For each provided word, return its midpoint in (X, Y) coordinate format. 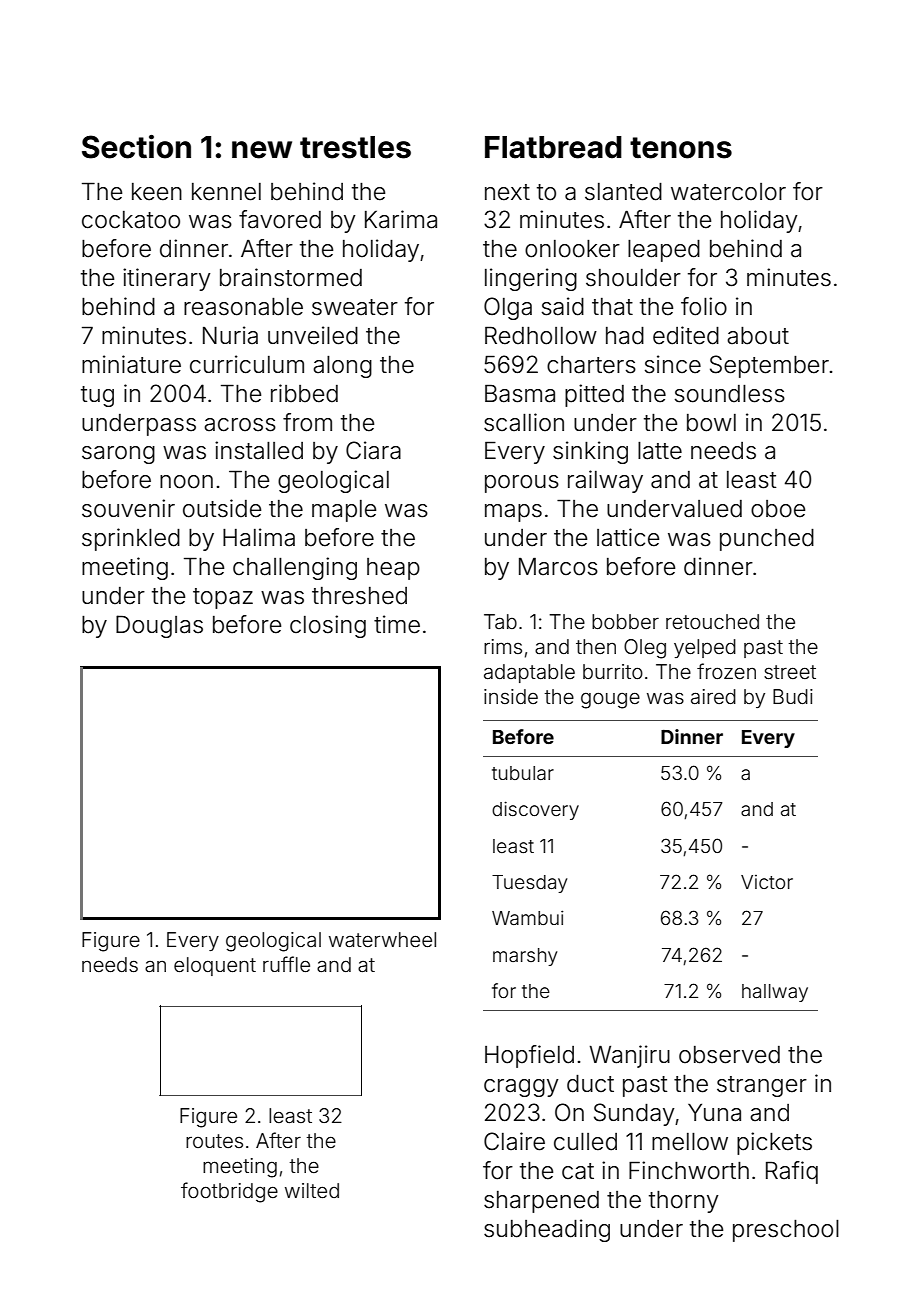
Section (136, 147)
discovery (535, 810)
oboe (778, 509)
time (397, 624)
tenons (681, 148)
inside (511, 696)
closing (328, 626)
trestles (355, 147)
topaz (223, 598)
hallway (775, 993)
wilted (312, 1190)
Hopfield (529, 1056)
